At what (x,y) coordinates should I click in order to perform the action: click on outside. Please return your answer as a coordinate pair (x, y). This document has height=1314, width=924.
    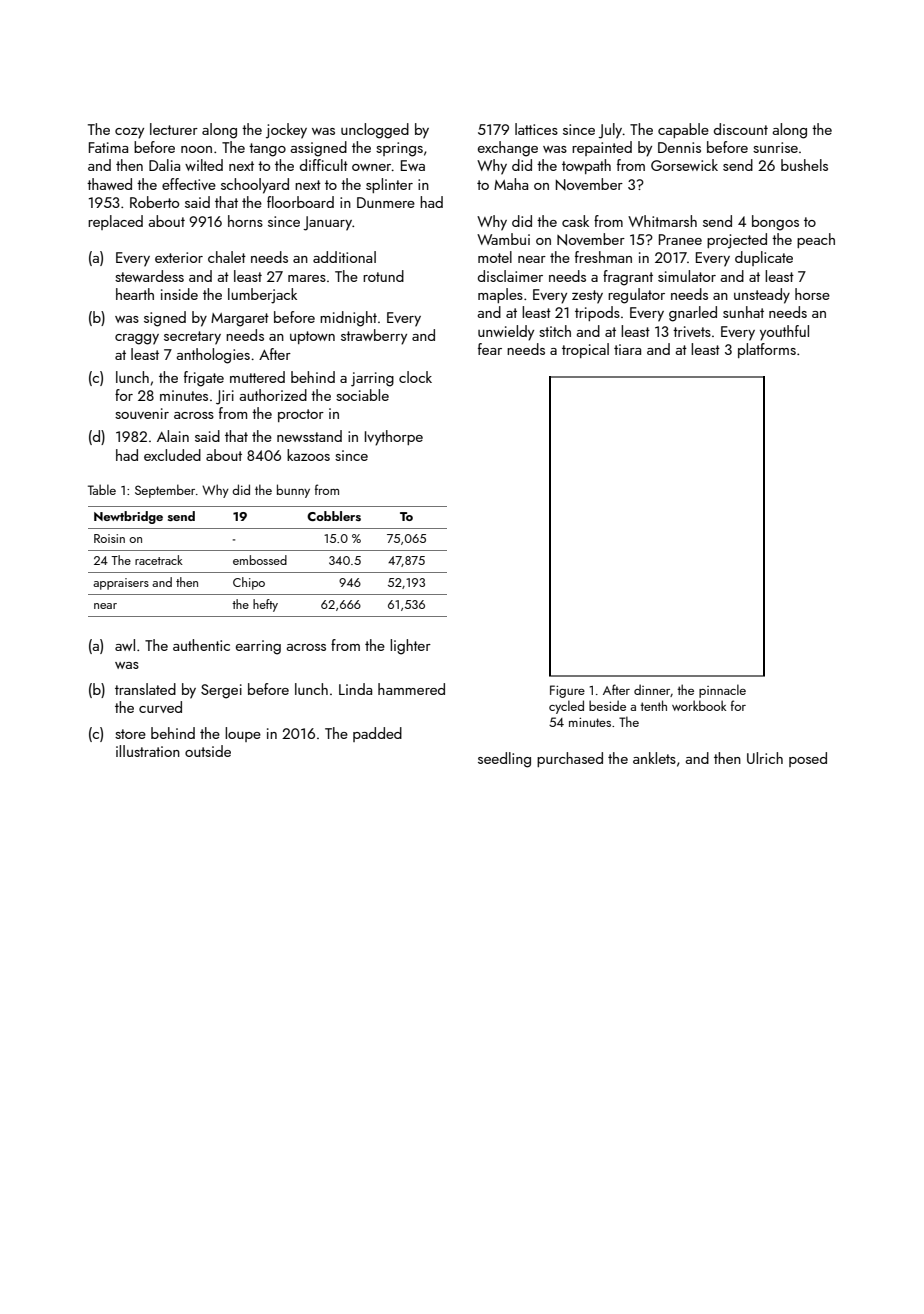
    Looking at the image, I should click on (208, 751).
